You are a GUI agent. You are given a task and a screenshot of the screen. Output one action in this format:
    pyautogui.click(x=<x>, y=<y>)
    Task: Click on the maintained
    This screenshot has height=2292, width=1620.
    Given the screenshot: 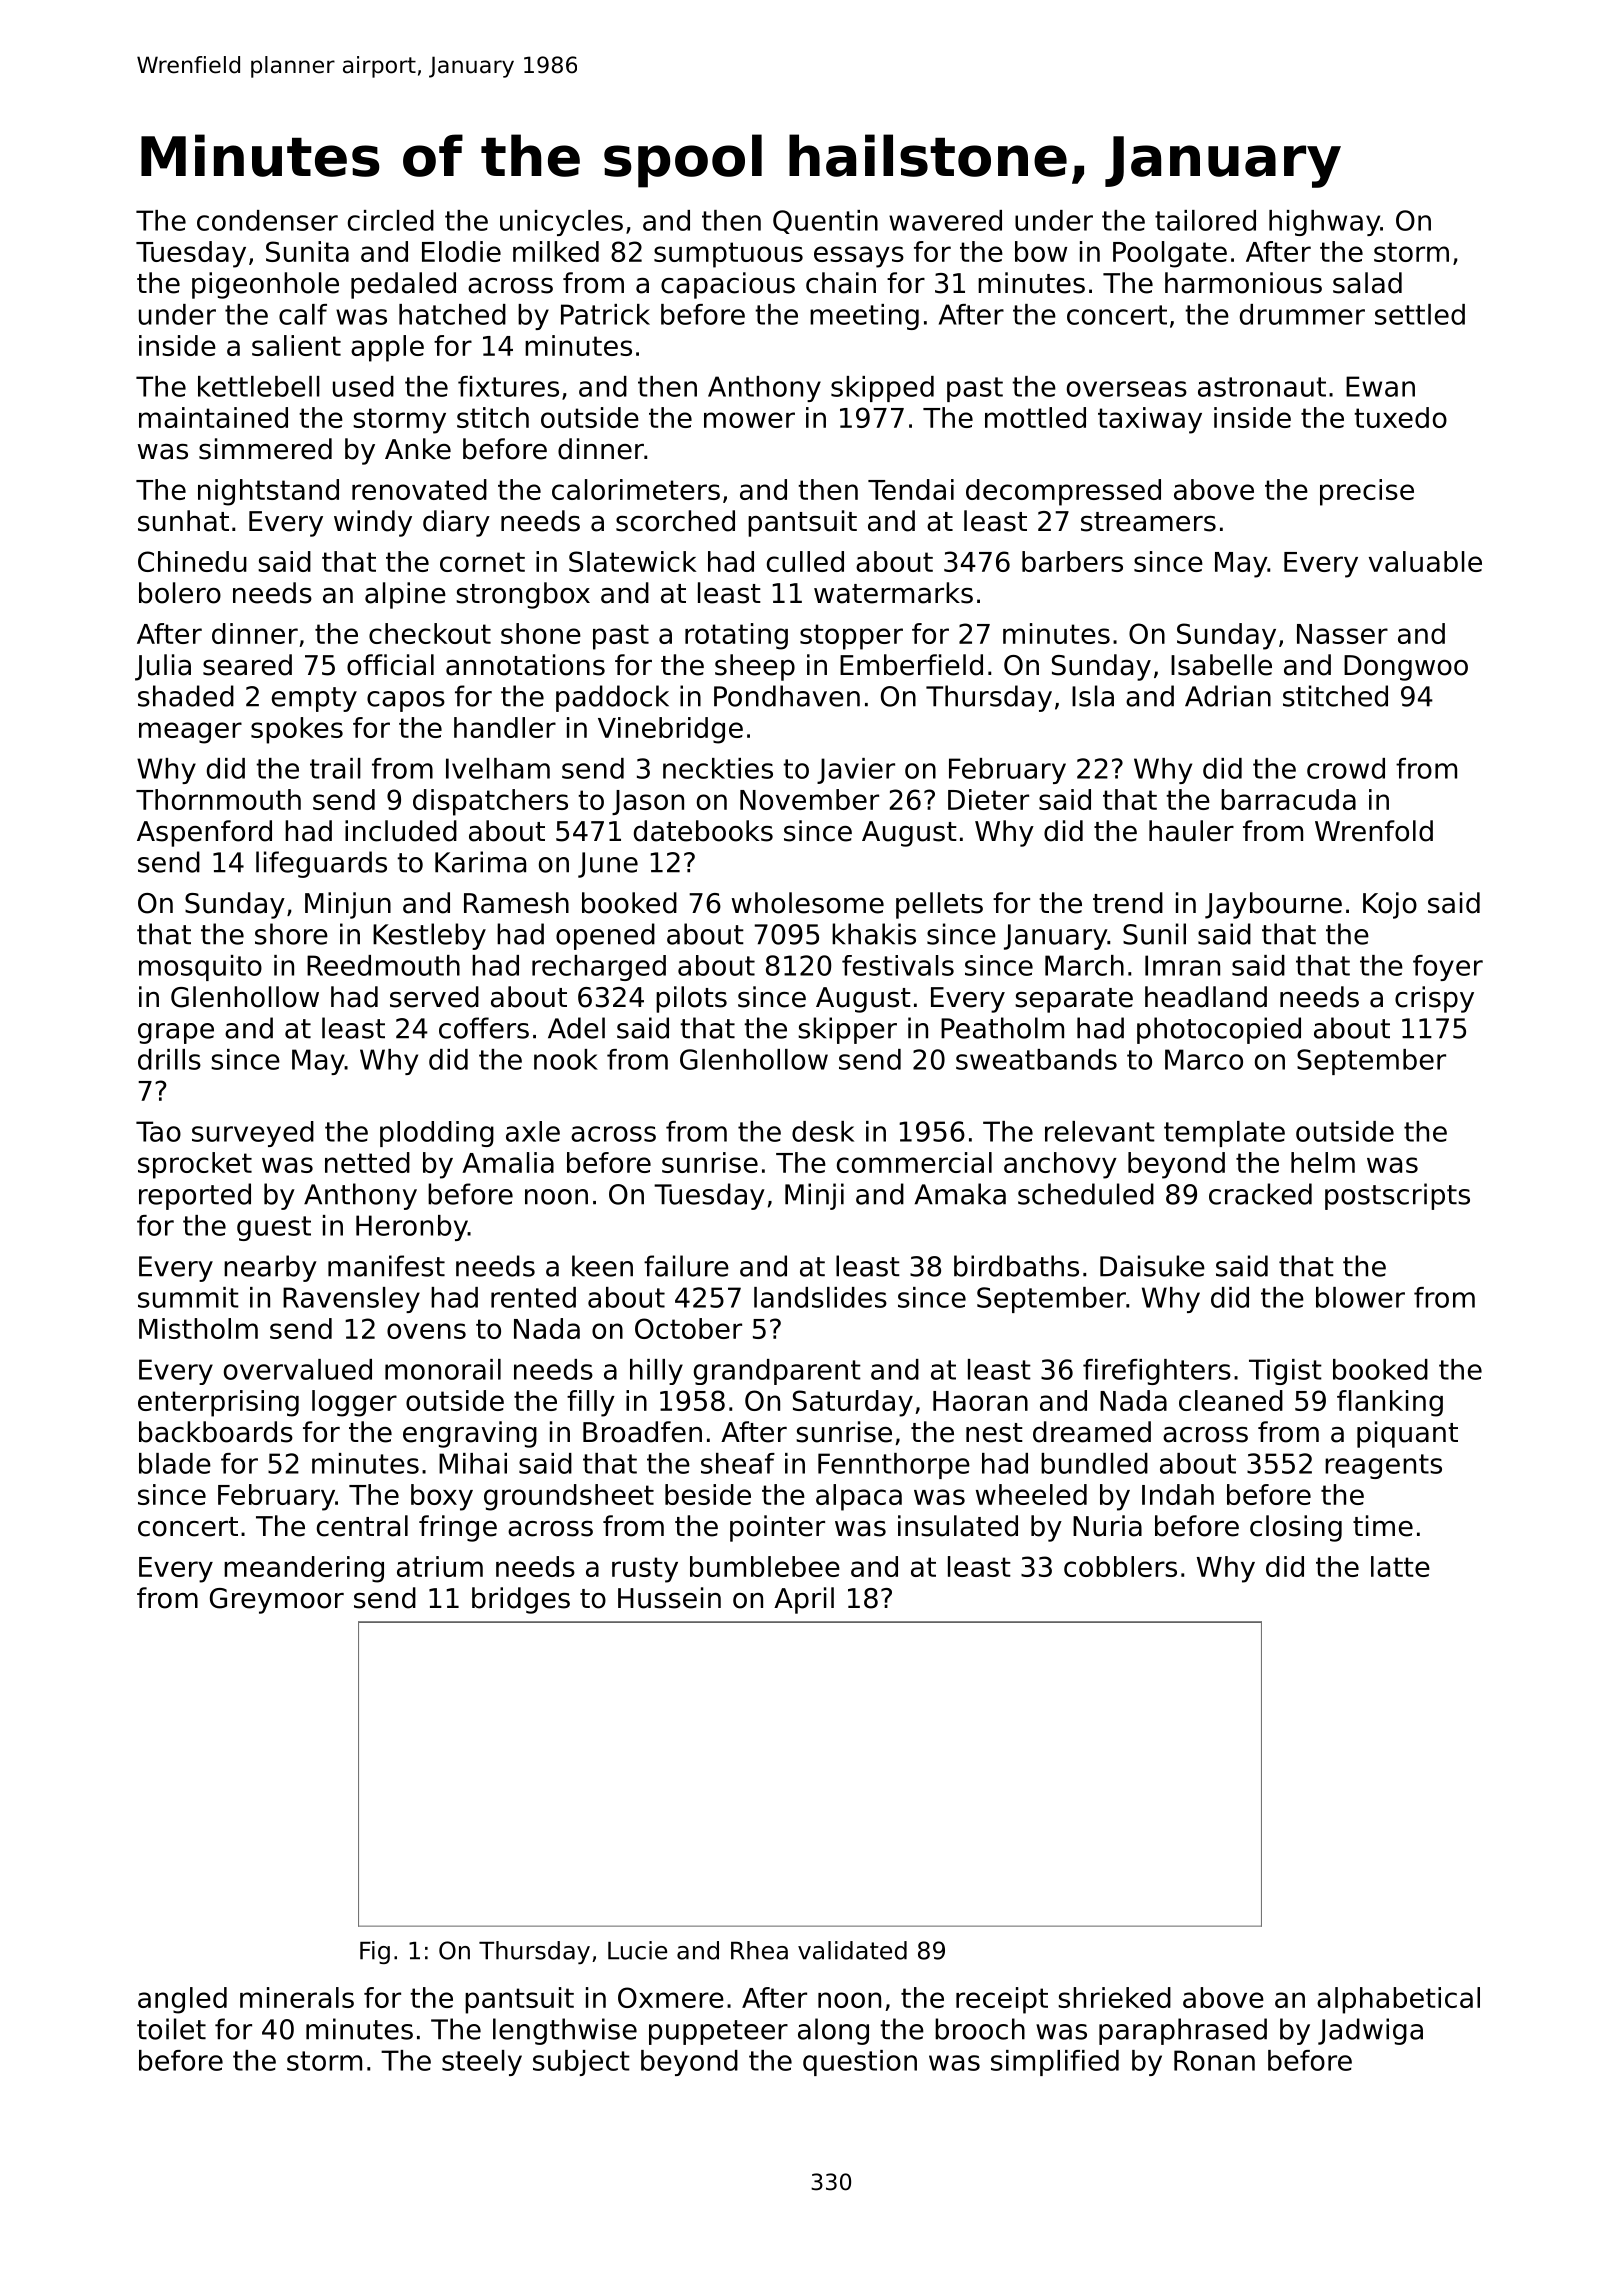 What is the action you would take?
    pyautogui.click(x=213, y=417)
